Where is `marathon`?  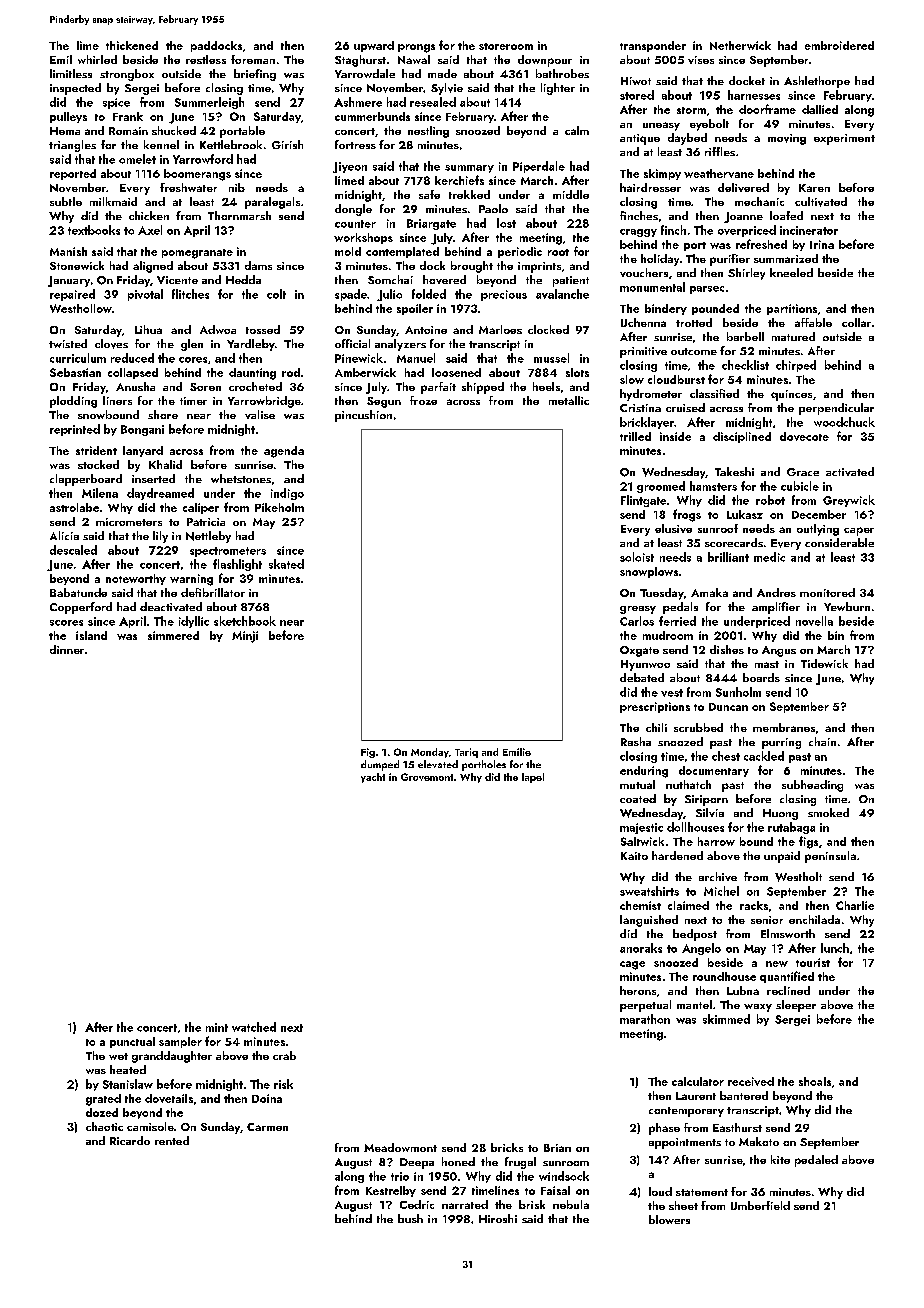 marathon is located at coordinates (645, 1019).
